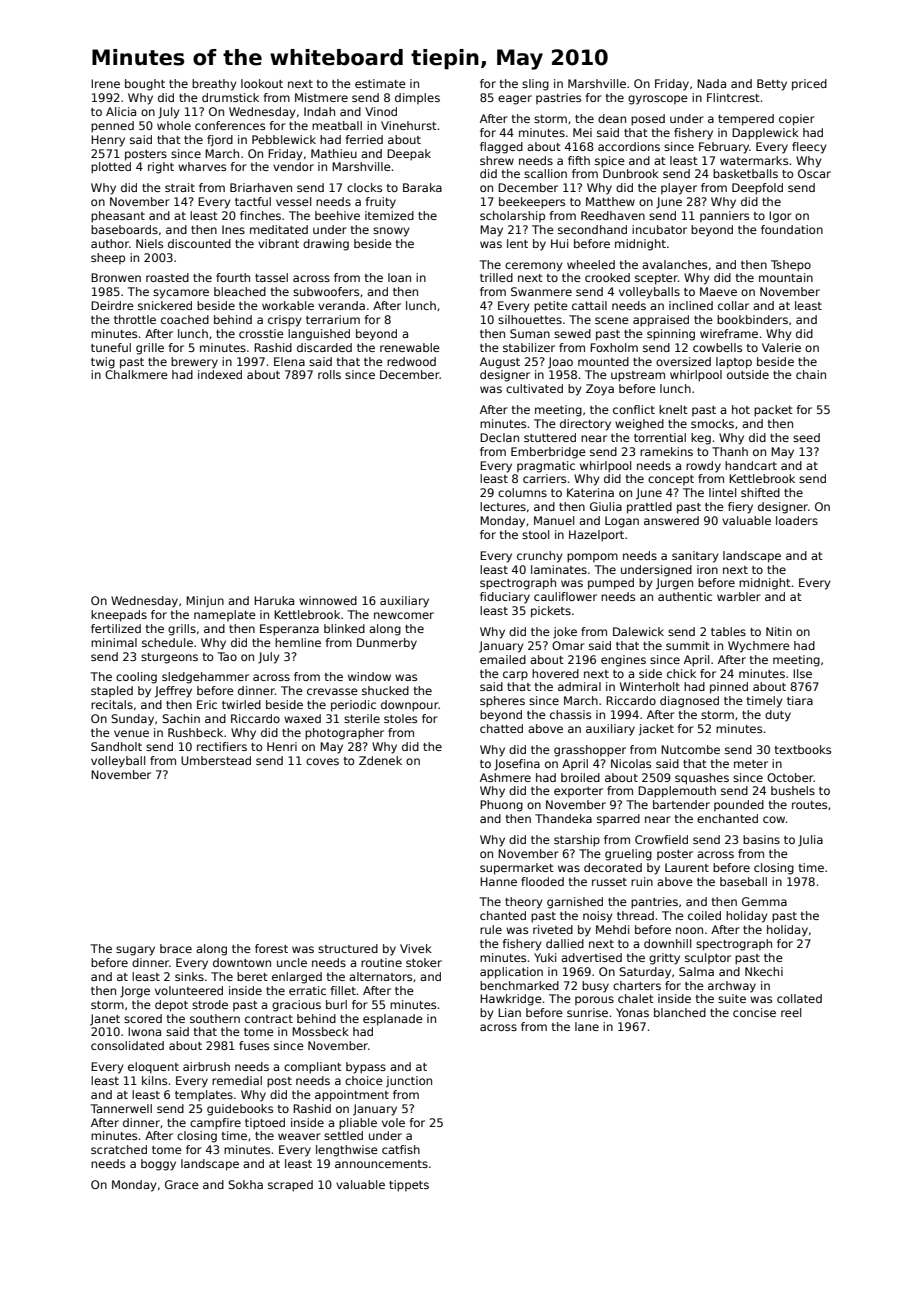 The image size is (924, 1308). What do you see at coordinates (809, 85) in the screenshot?
I see `priced` at bounding box center [809, 85].
